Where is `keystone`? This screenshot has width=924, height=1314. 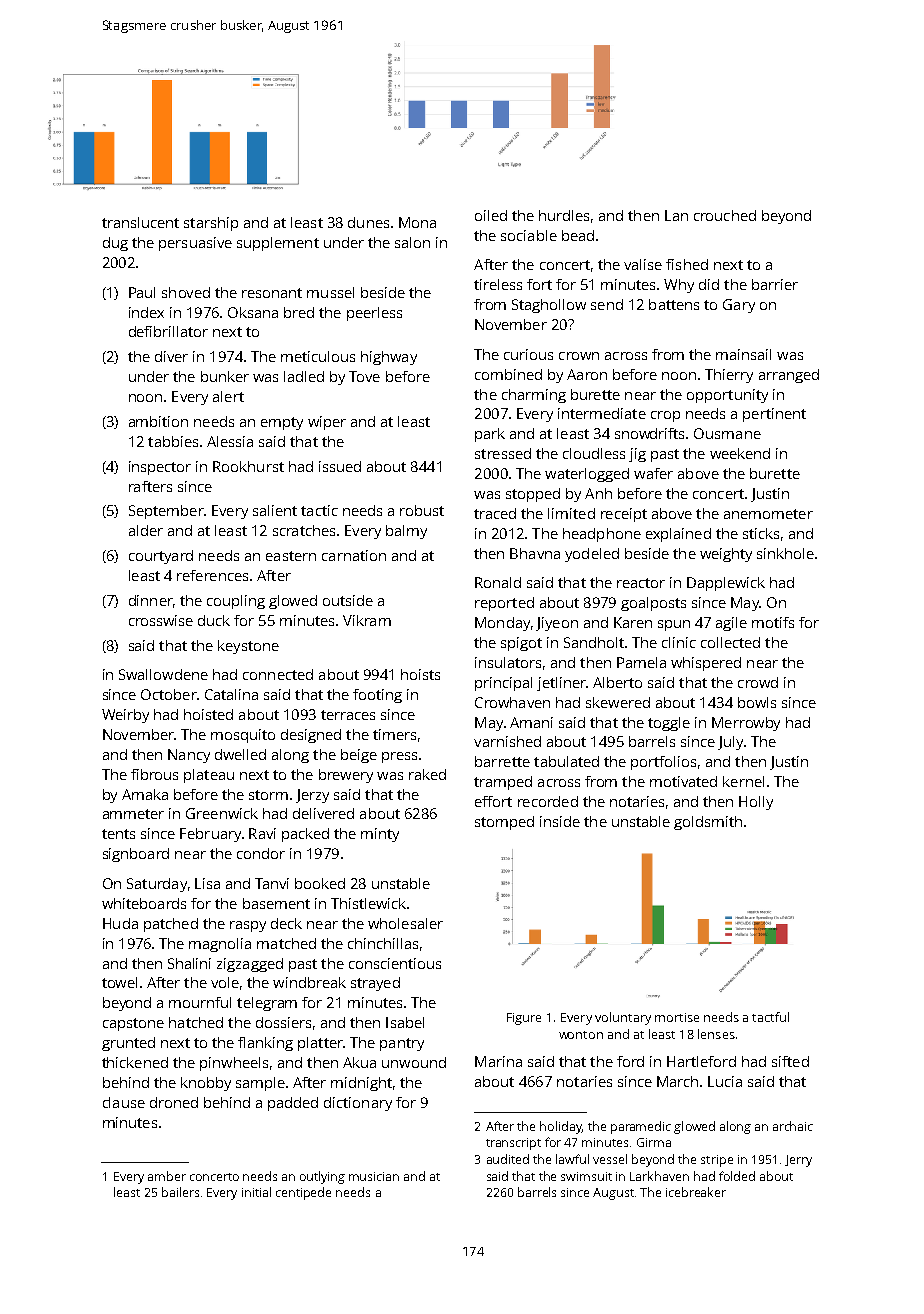 keystone is located at coordinates (248, 647).
